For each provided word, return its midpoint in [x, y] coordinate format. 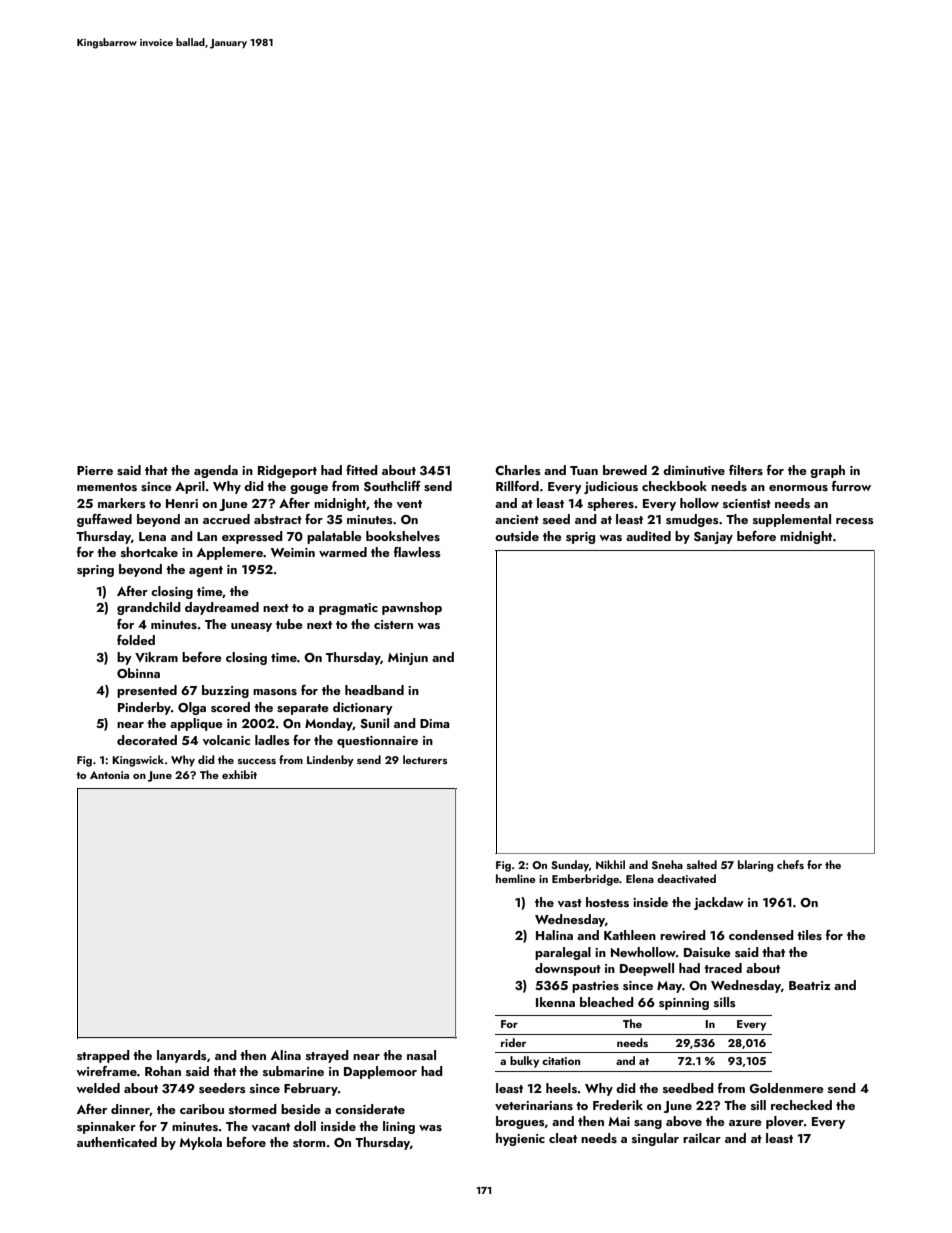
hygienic [520, 1139]
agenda [216, 471]
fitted [362, 470]
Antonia [109, 775]
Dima [435, 723]
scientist [747, 503]
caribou [202, 1109]
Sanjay [713, 538]
